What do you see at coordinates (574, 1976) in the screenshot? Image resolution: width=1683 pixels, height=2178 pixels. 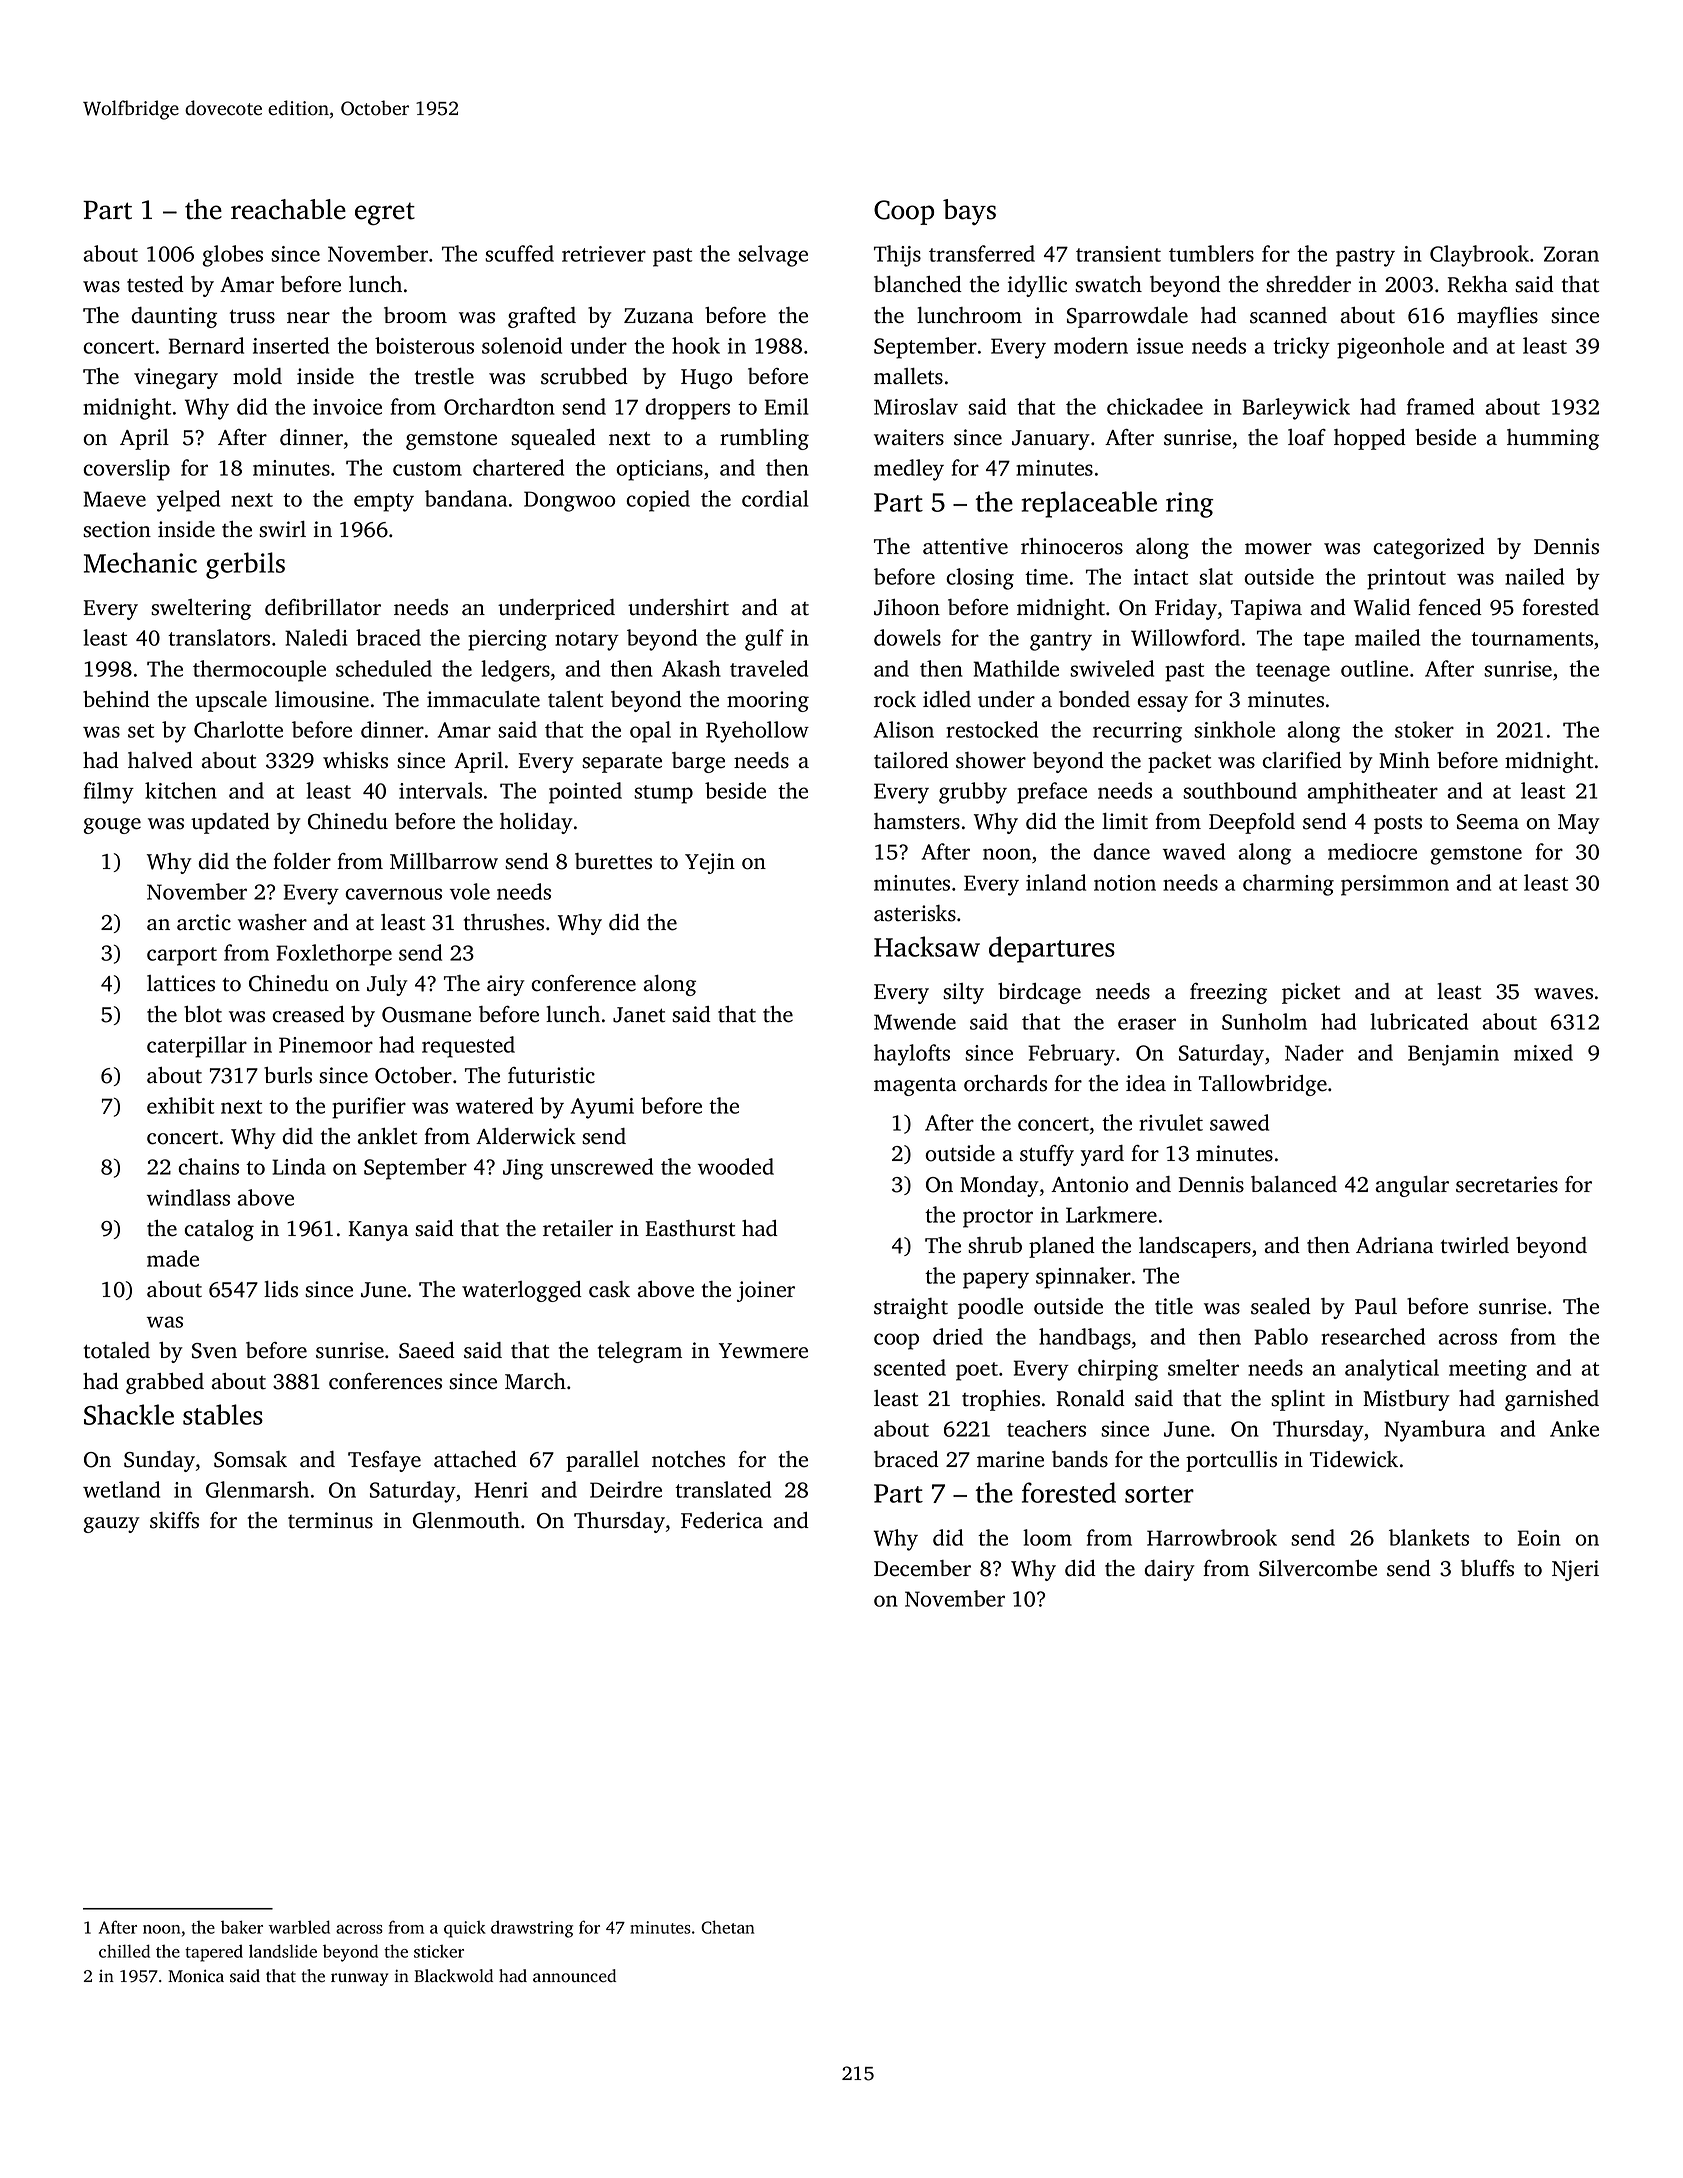 I see `announced` at bounding box center [574, 1976].
